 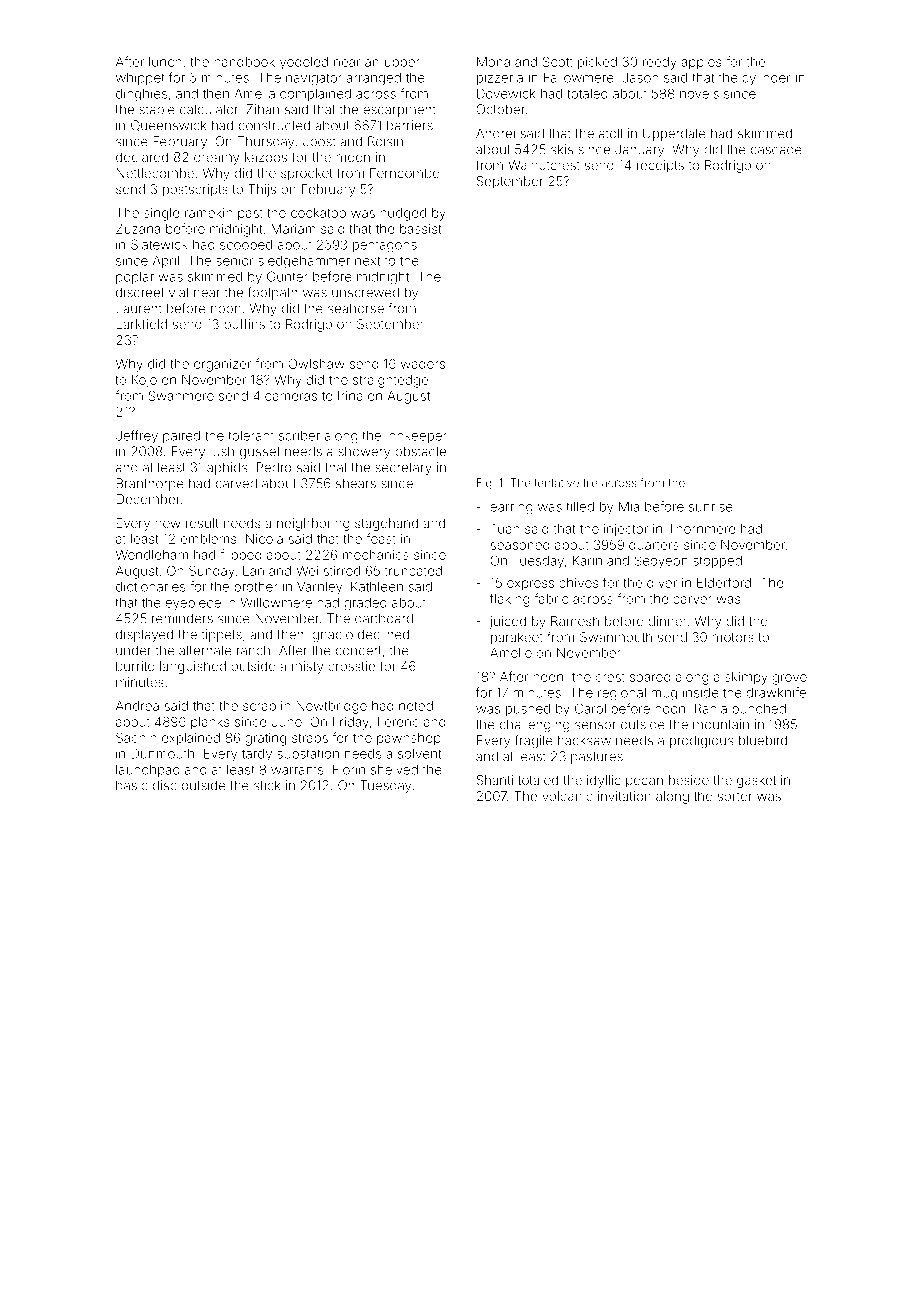 What do you see at coordinates (616, 637) in the document?
I see `Swanmouth` at bounding box center [616, 637].
